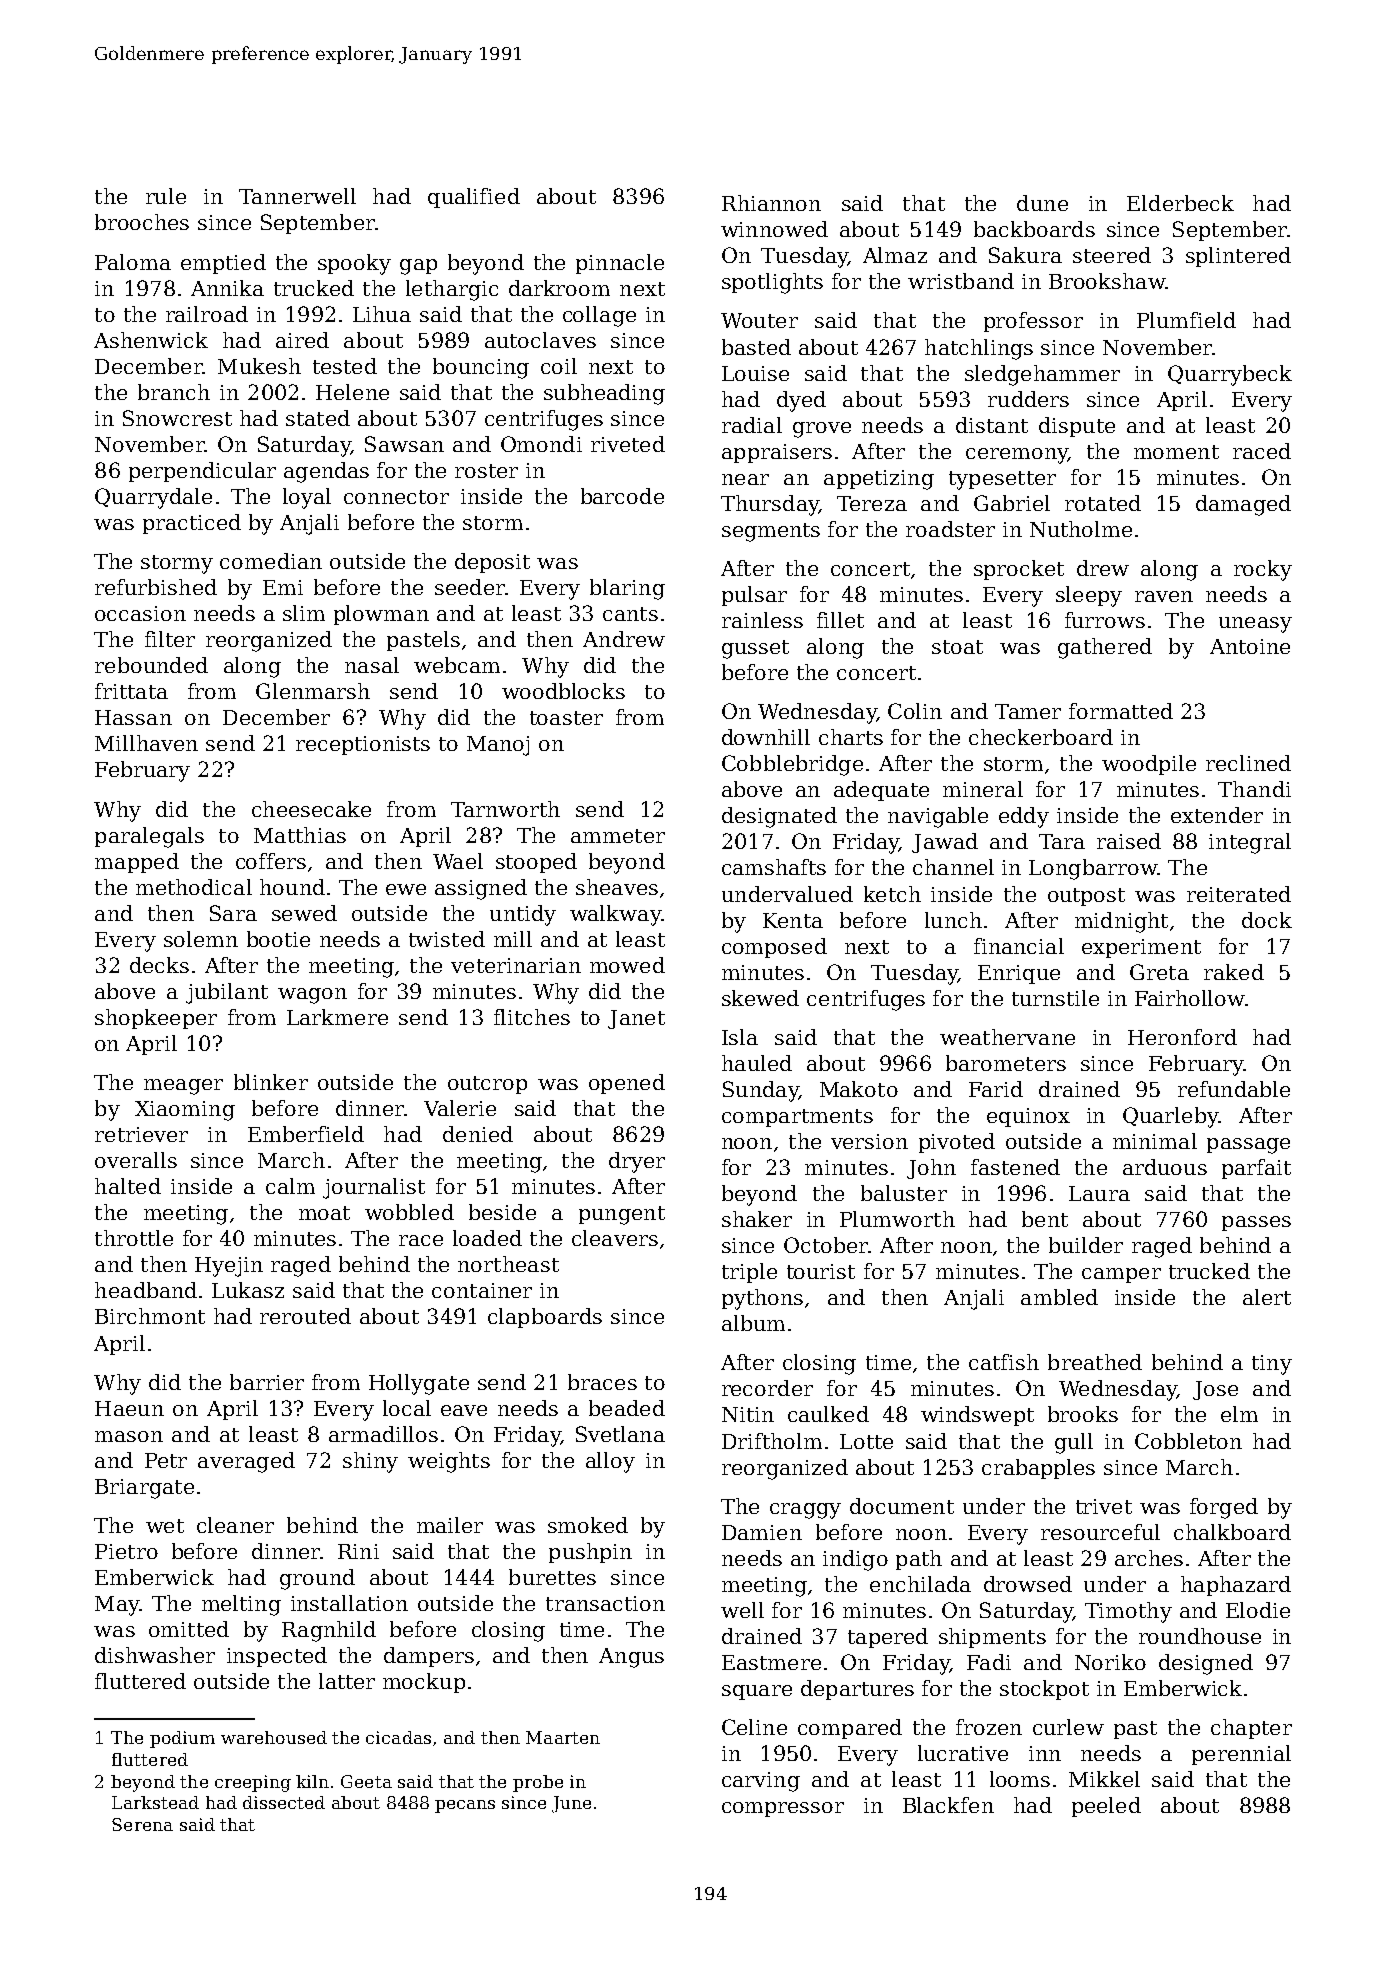 This image has width=1386, height=1969. I want to click on ambled, so click(1059, 1297).
